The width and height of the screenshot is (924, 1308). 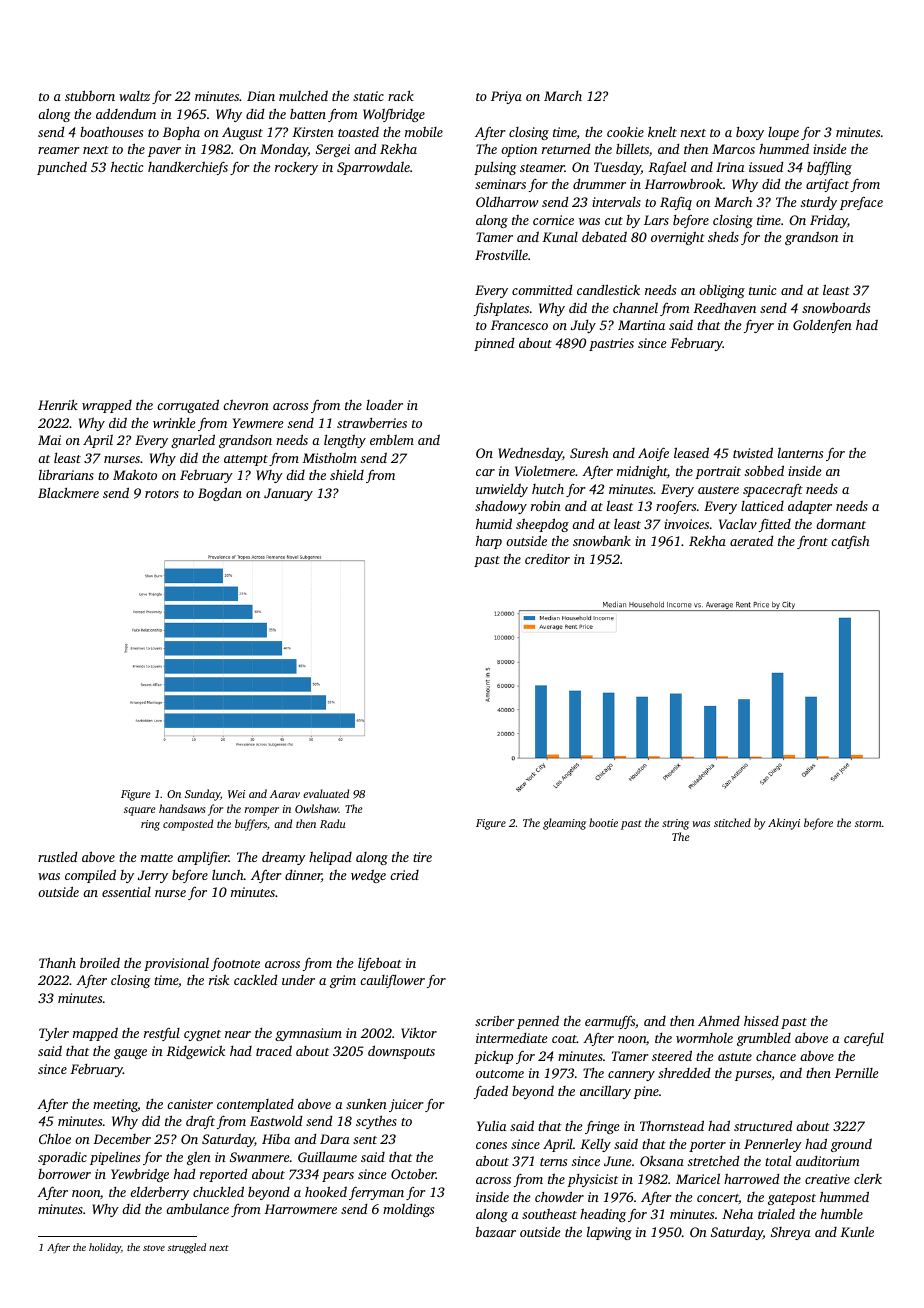 What do you see at coordinates (100, 962) in the screenshot?
I see `broiled` at bounding box center [100, 962].
